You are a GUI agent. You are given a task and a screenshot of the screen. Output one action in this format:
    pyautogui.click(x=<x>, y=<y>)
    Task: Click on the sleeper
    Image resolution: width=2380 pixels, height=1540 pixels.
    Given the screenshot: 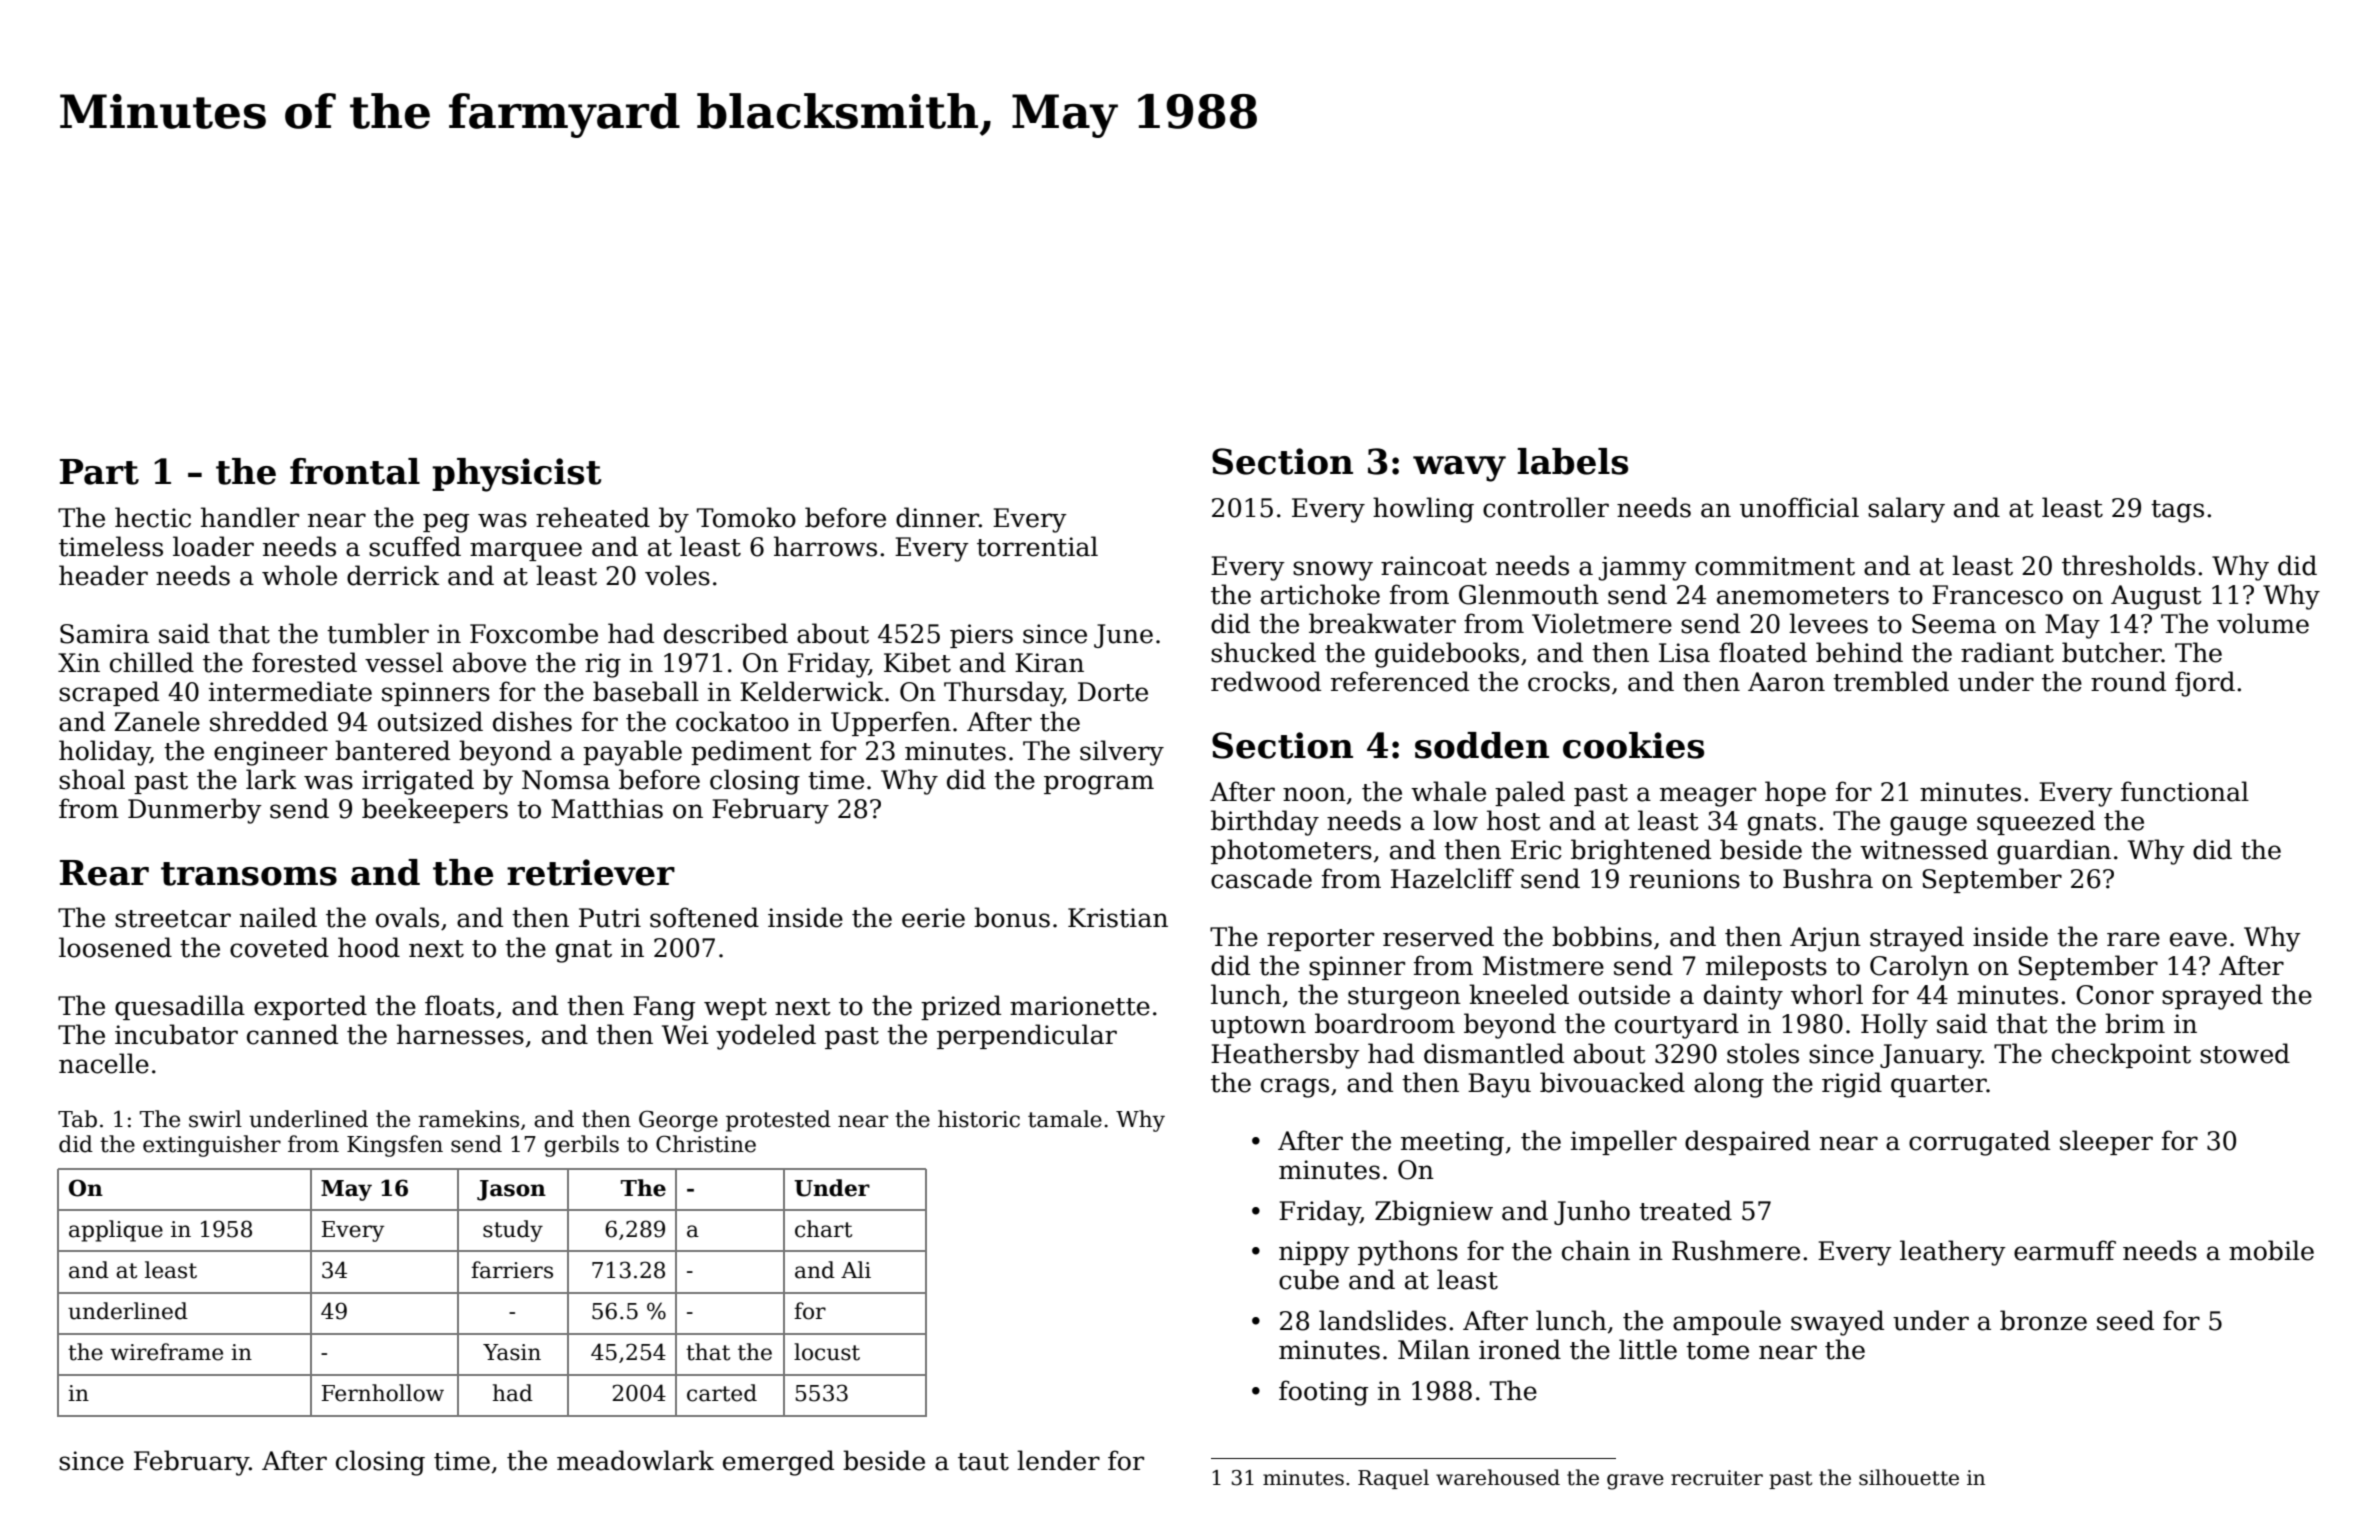 What is the action you would take?
    pyautogui.click(x=2106, y=1142)
